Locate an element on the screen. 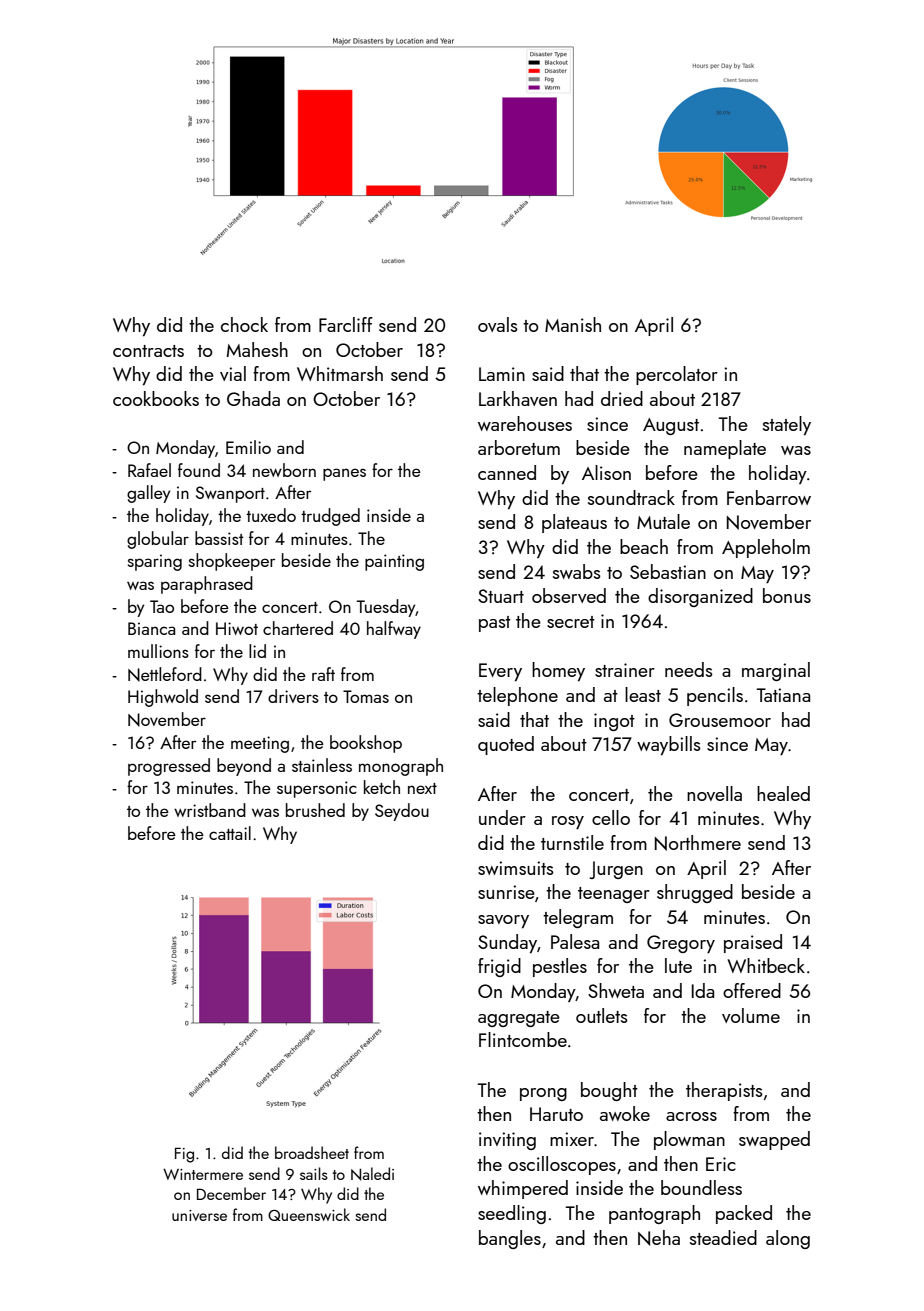  observed is located at coordinates (569, 595).
